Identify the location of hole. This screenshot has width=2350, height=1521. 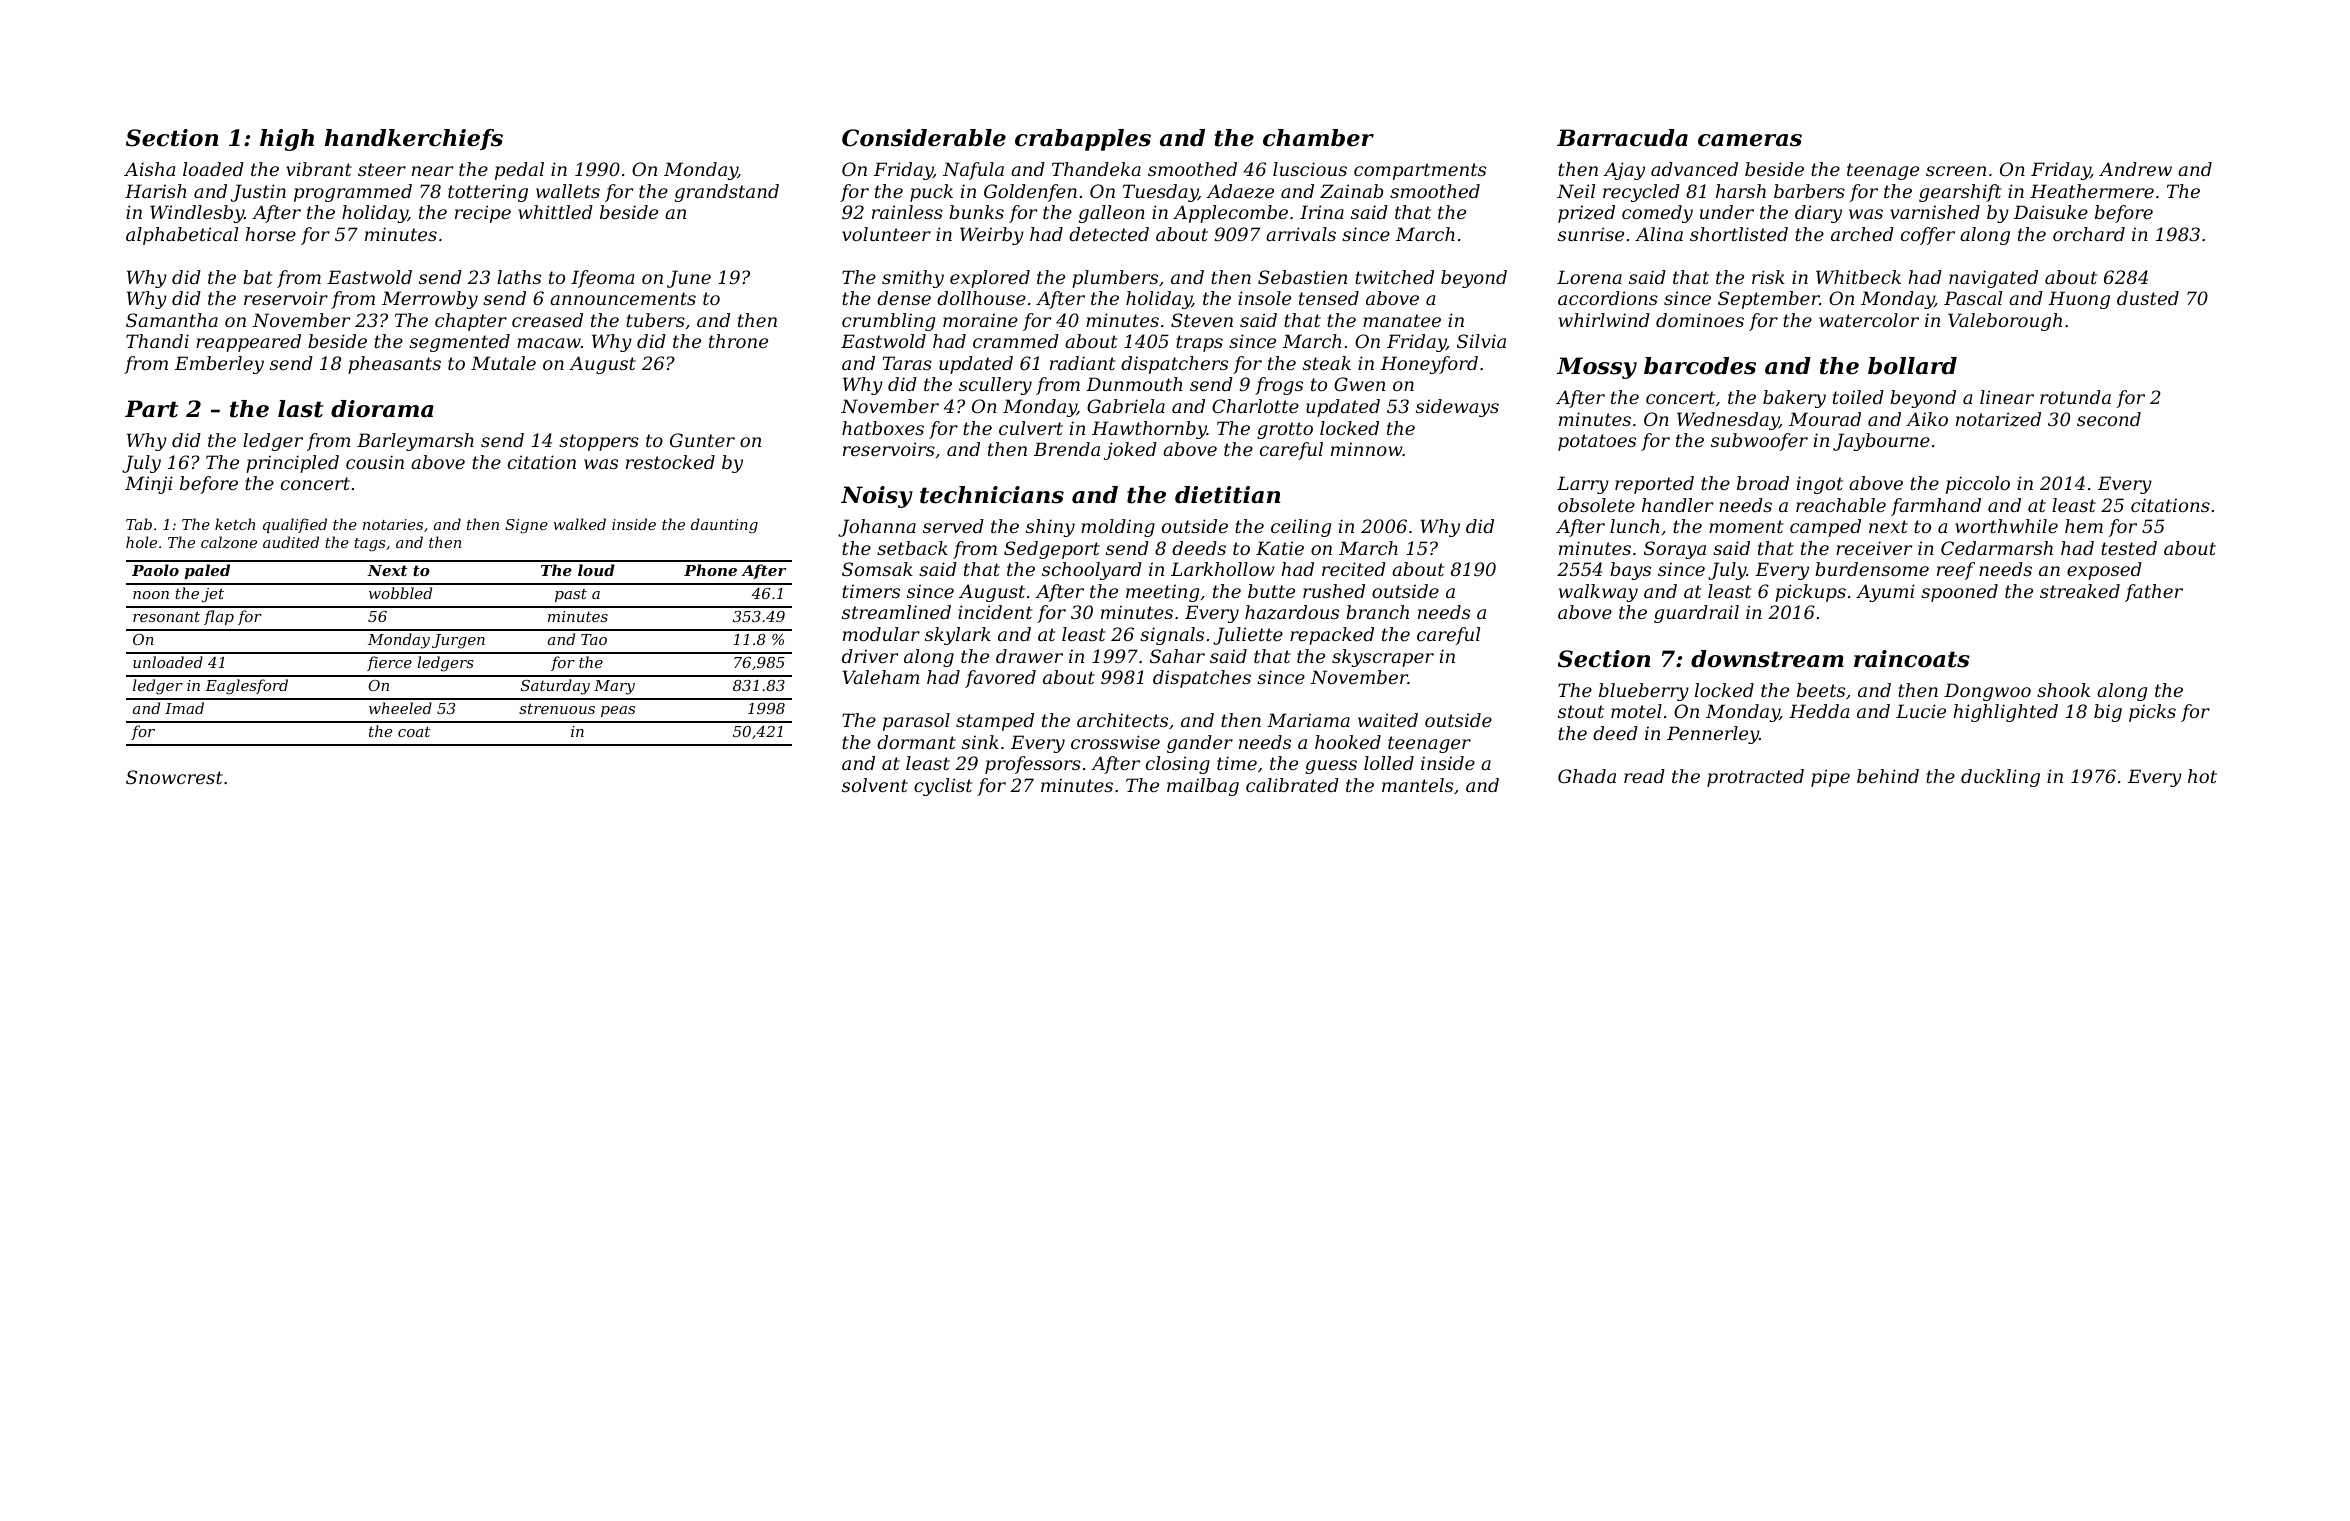
(141, 542).
